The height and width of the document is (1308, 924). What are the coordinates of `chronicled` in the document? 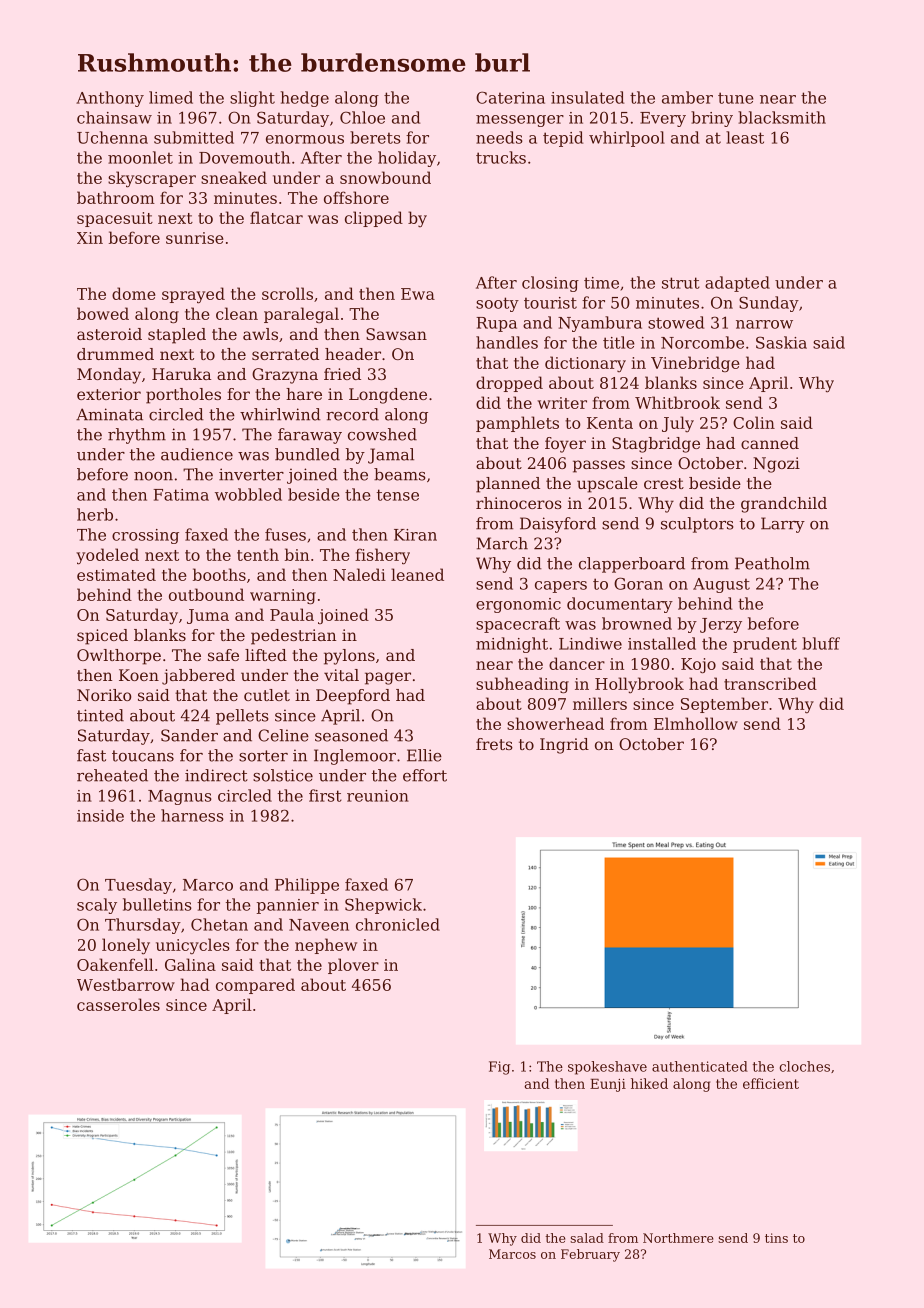 It's located at (398, 924).
